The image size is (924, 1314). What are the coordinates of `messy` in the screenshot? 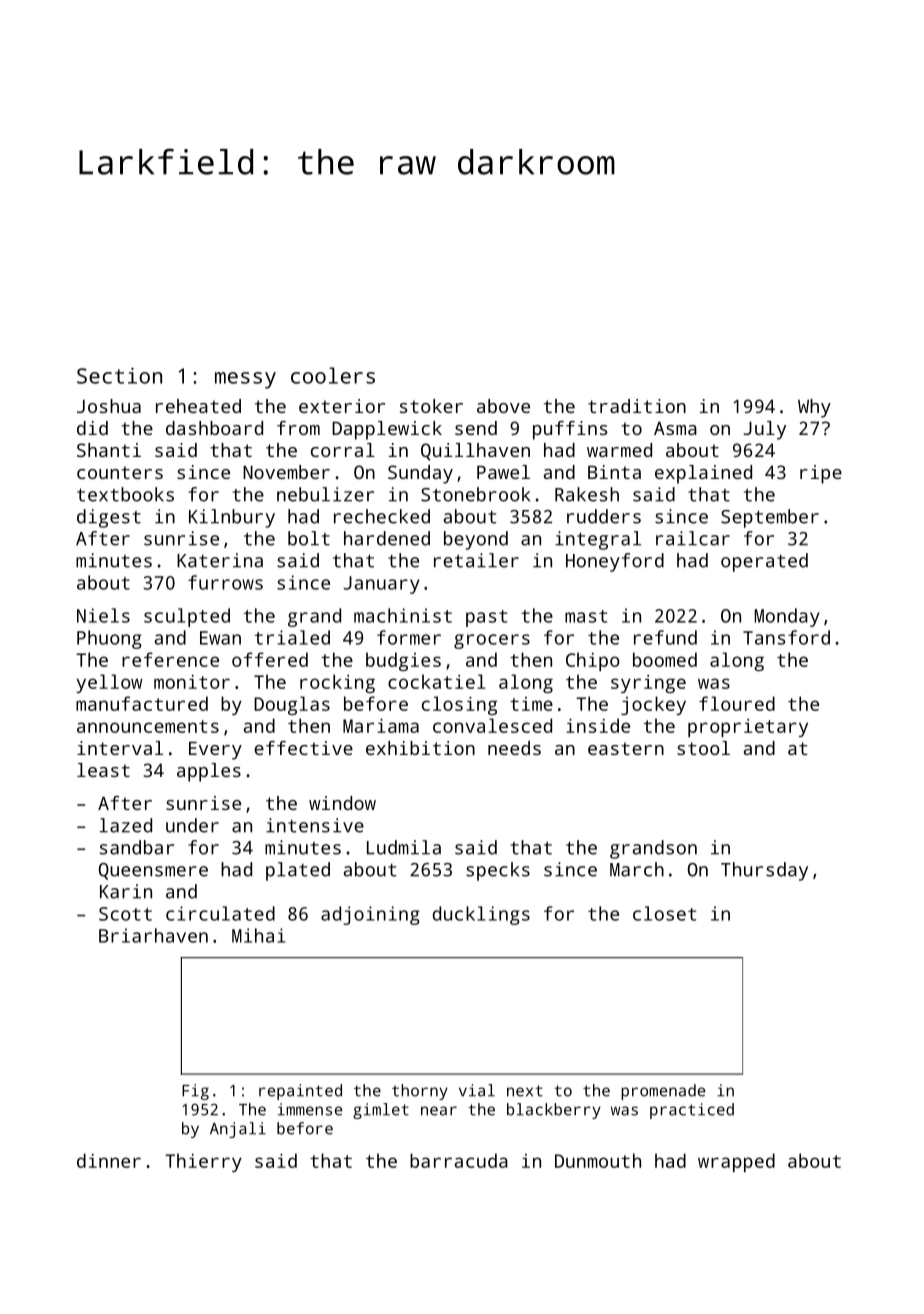 It's located at (245, 380).
